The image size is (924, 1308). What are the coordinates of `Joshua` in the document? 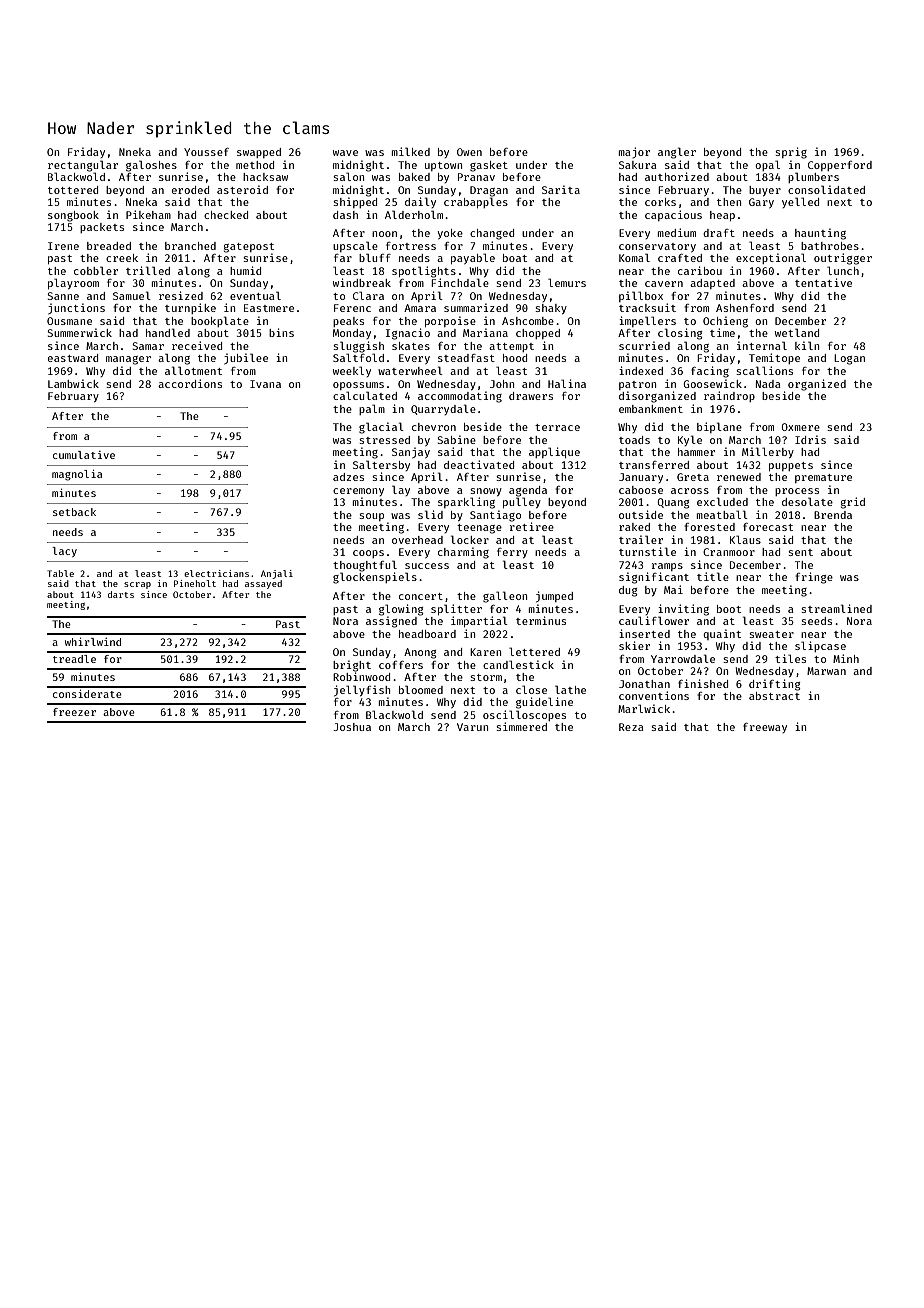 It's located at (352, 727).
